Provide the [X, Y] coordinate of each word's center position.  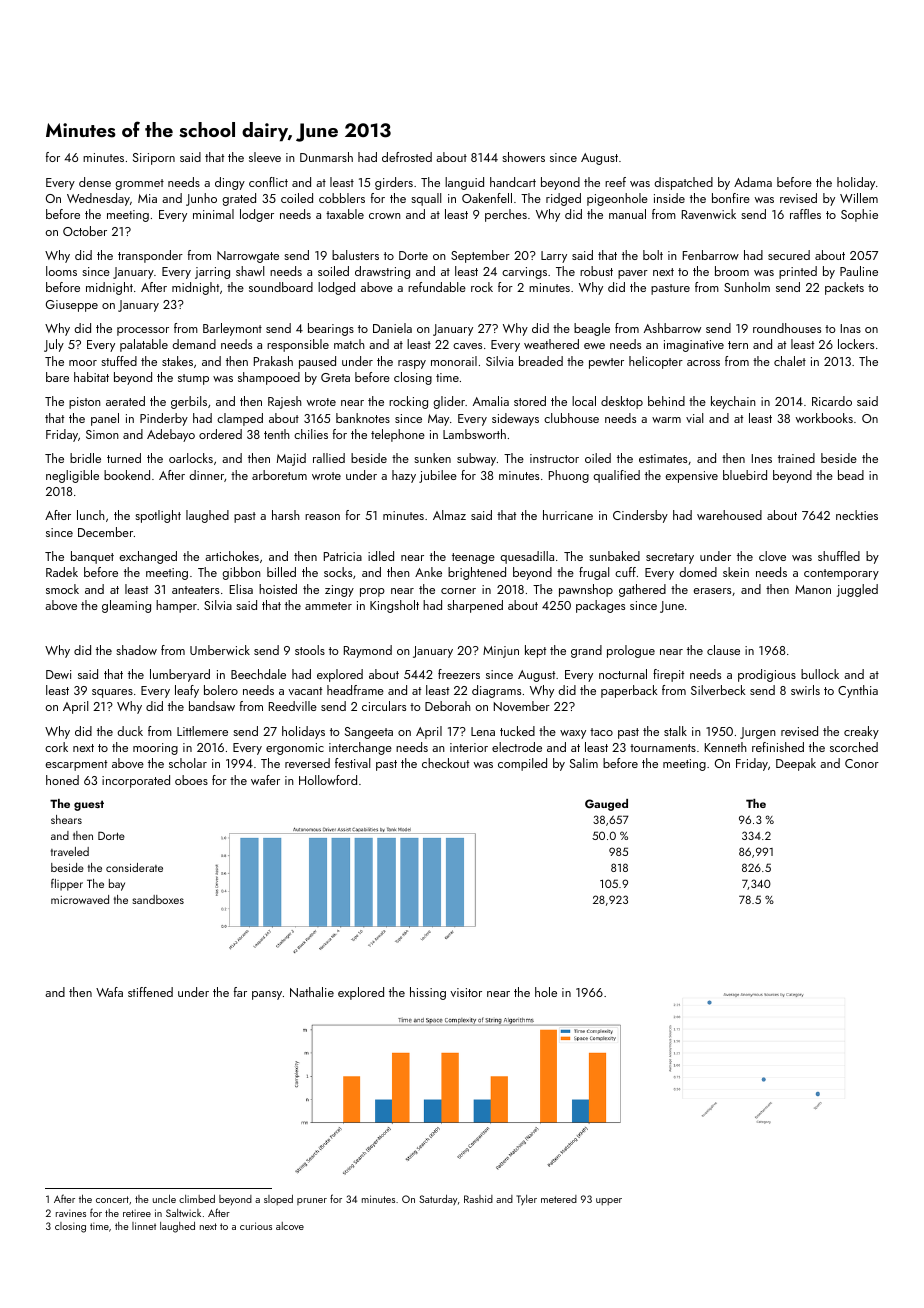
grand [586, 651]
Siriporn [154, 159]
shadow [136, 650]
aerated [125, 401]
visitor [466, 992]
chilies [311, 434]
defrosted [407, 157]
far [240, 992]
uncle [164, 1198]
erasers [712, 591]
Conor [862, 763]
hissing [428, 993]
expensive [691, 477]
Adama [753, 182]
